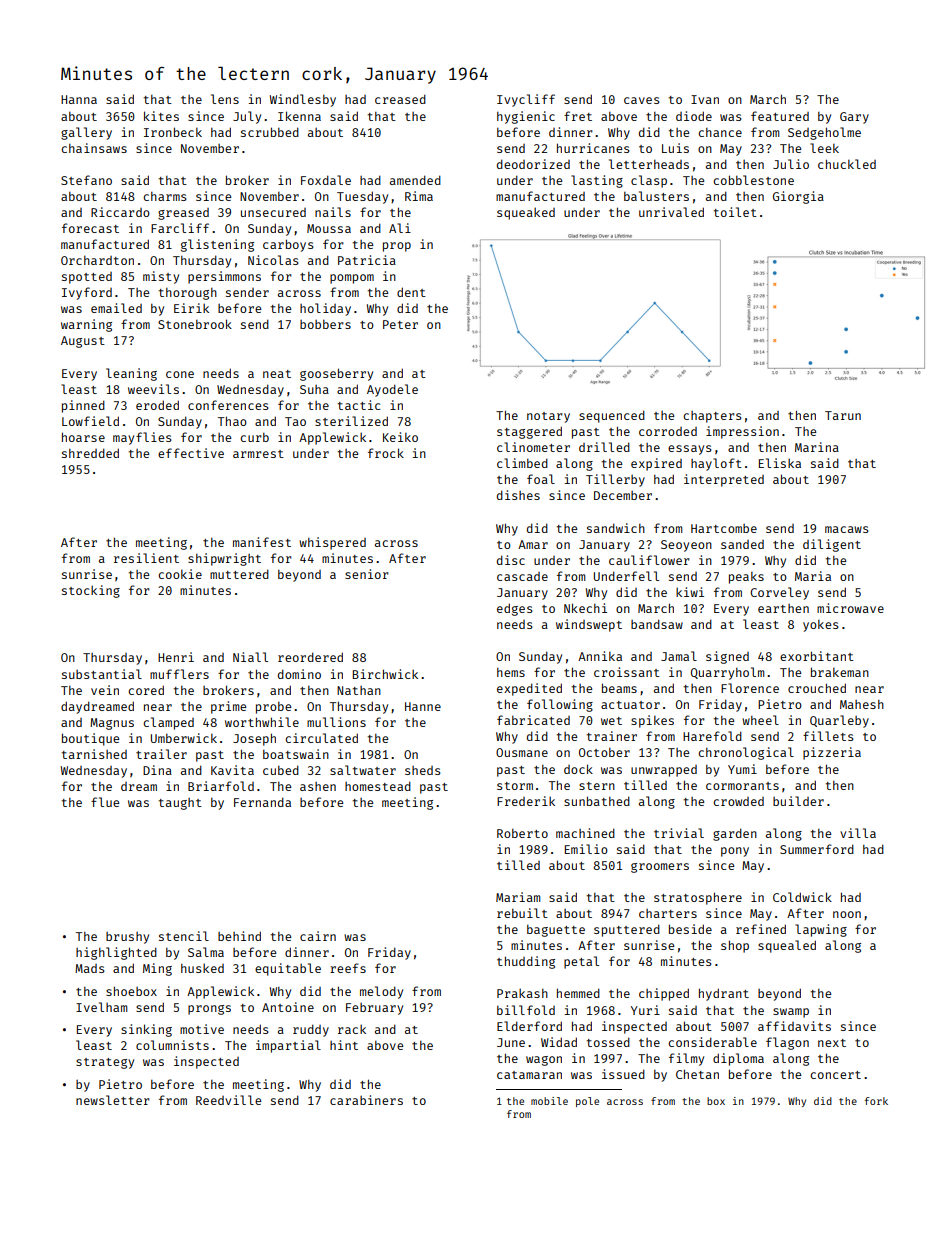 This screenshot has height=1233, width=952. Describe the element at coordinates (102, 674) in the screenshot. I see `substantial` at that location.
